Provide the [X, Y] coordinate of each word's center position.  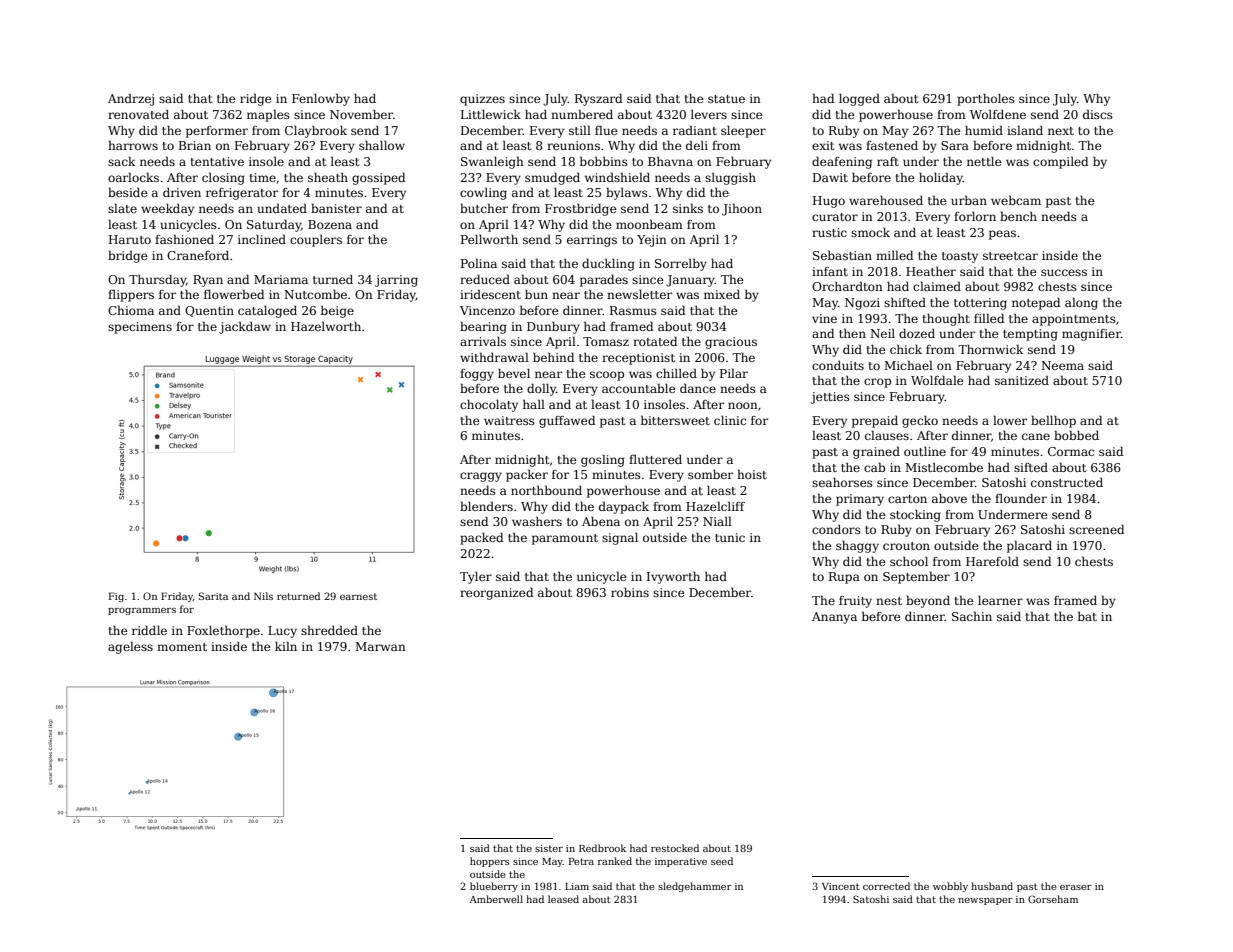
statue [726, 99]
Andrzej [131, 99]
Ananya [834, 618]
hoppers [489, 862]
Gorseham [1053, 899]
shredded [329, 630]
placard [1029, 546]
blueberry [494, 887]
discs [1098, 114]
